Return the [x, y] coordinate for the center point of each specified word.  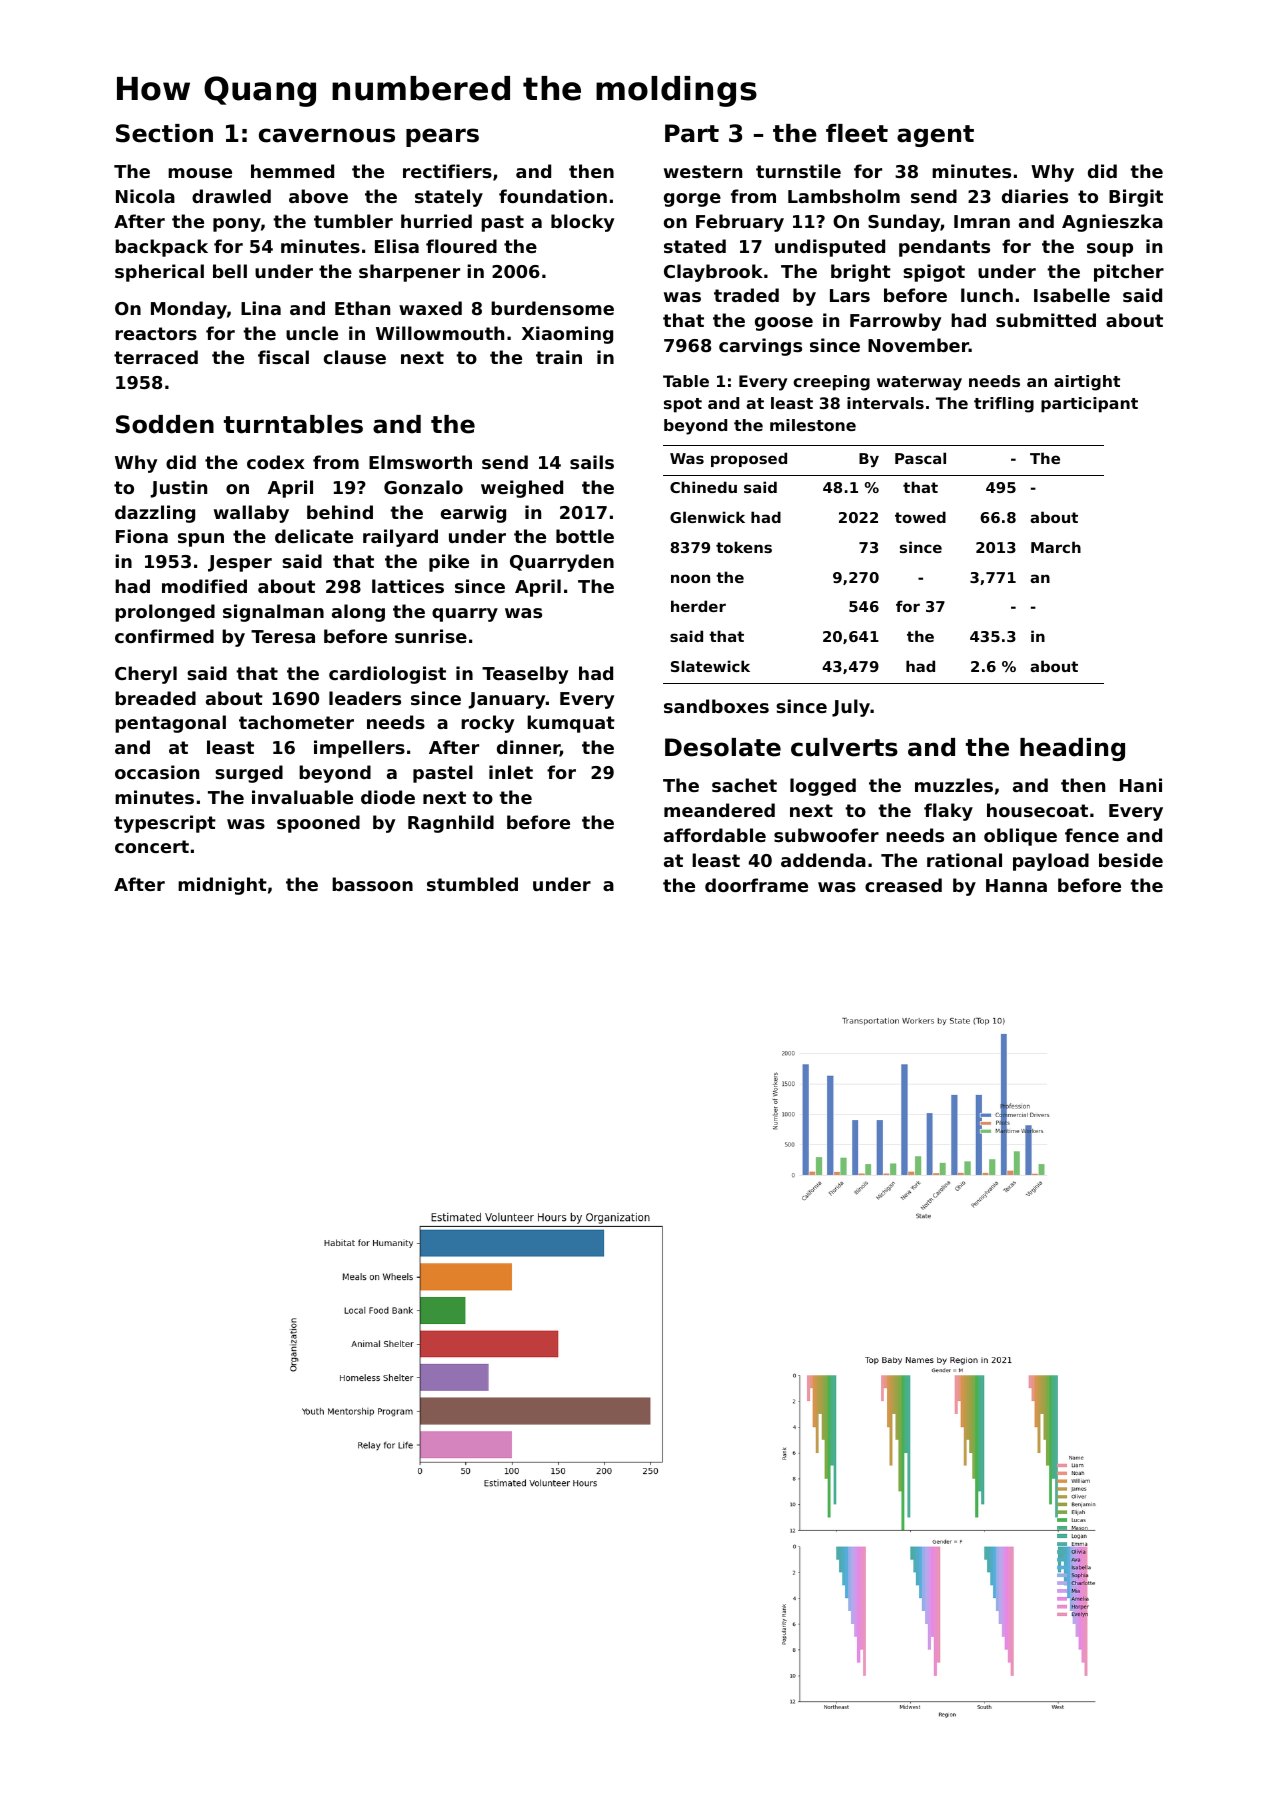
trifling [1004, 405]
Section [164, 133]
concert [152, 846]
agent [935, 136]
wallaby [251, 514]
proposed [749, 459]
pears [442, 137]
